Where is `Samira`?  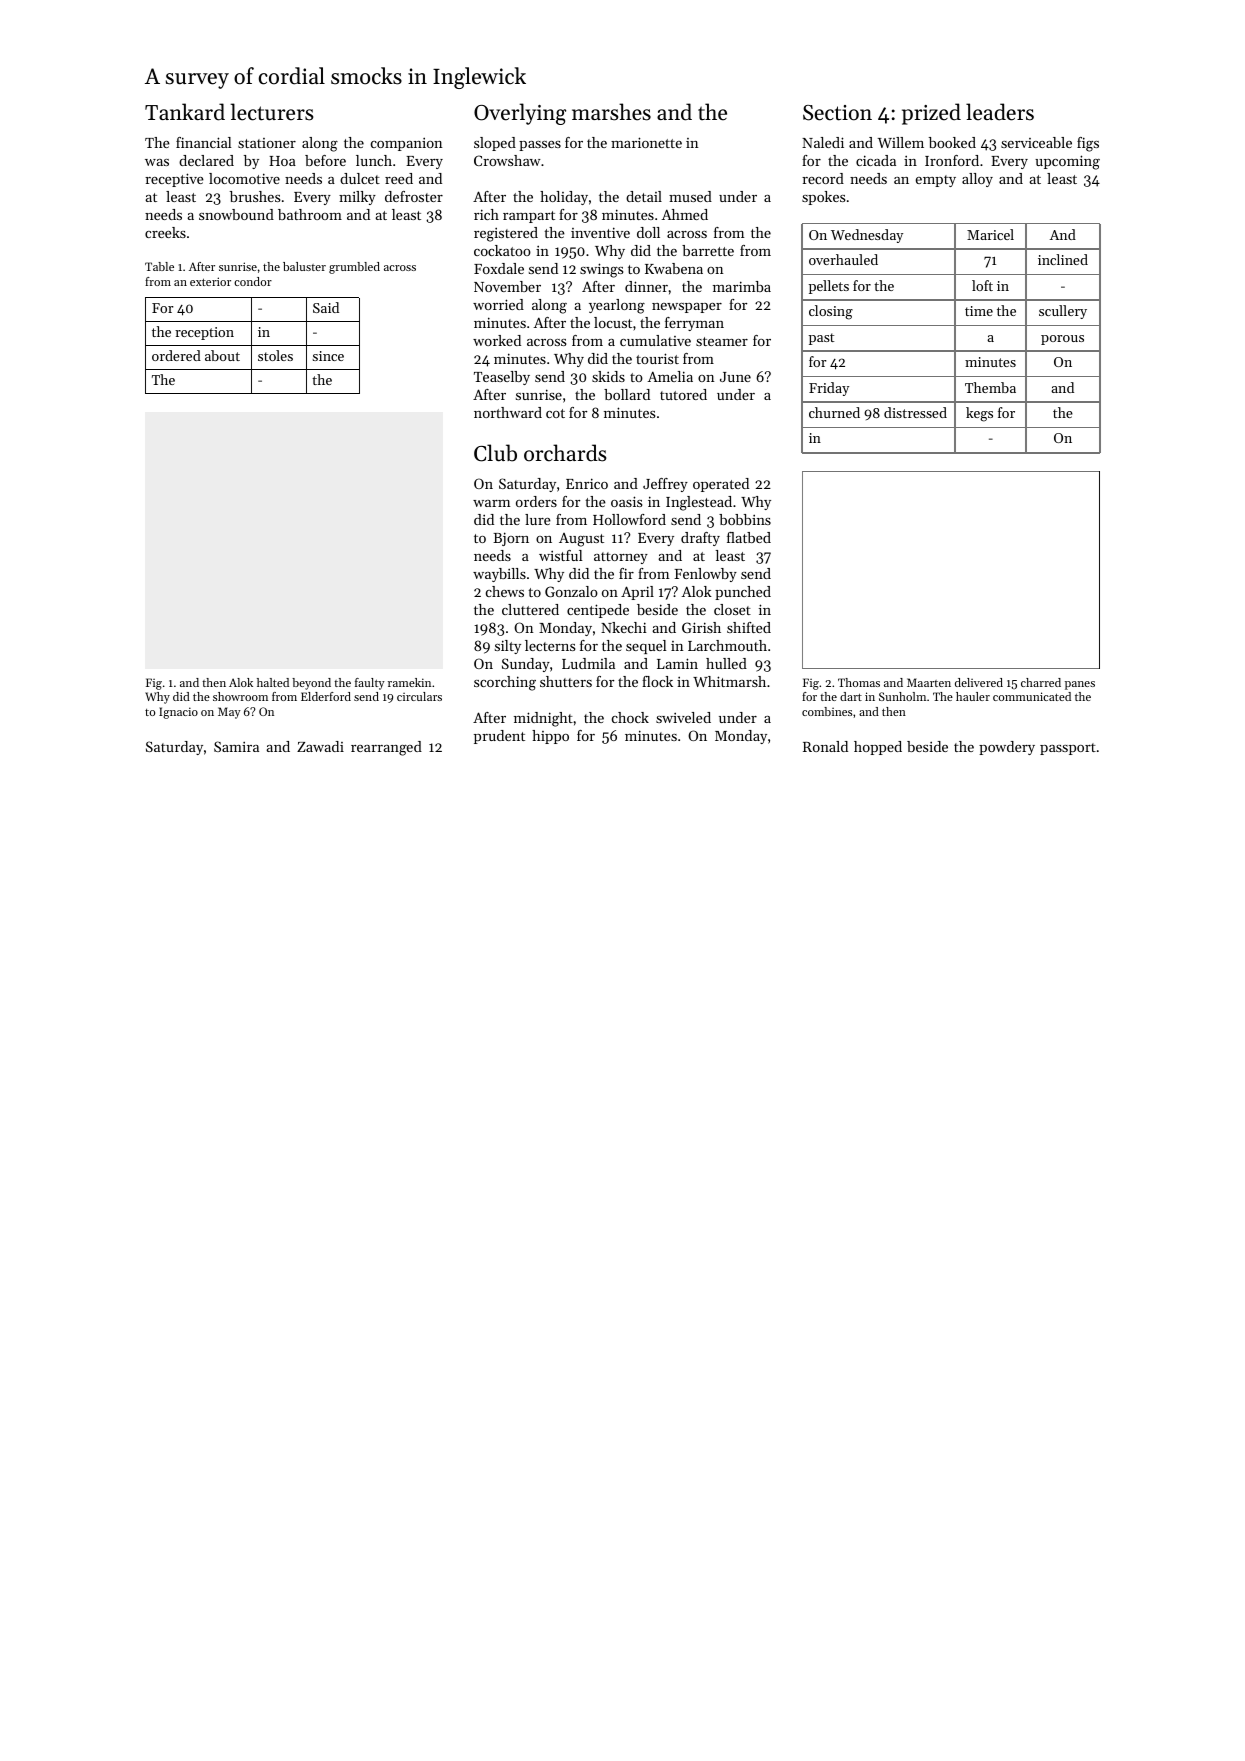
Samira is located at coordinates (236, 746).
